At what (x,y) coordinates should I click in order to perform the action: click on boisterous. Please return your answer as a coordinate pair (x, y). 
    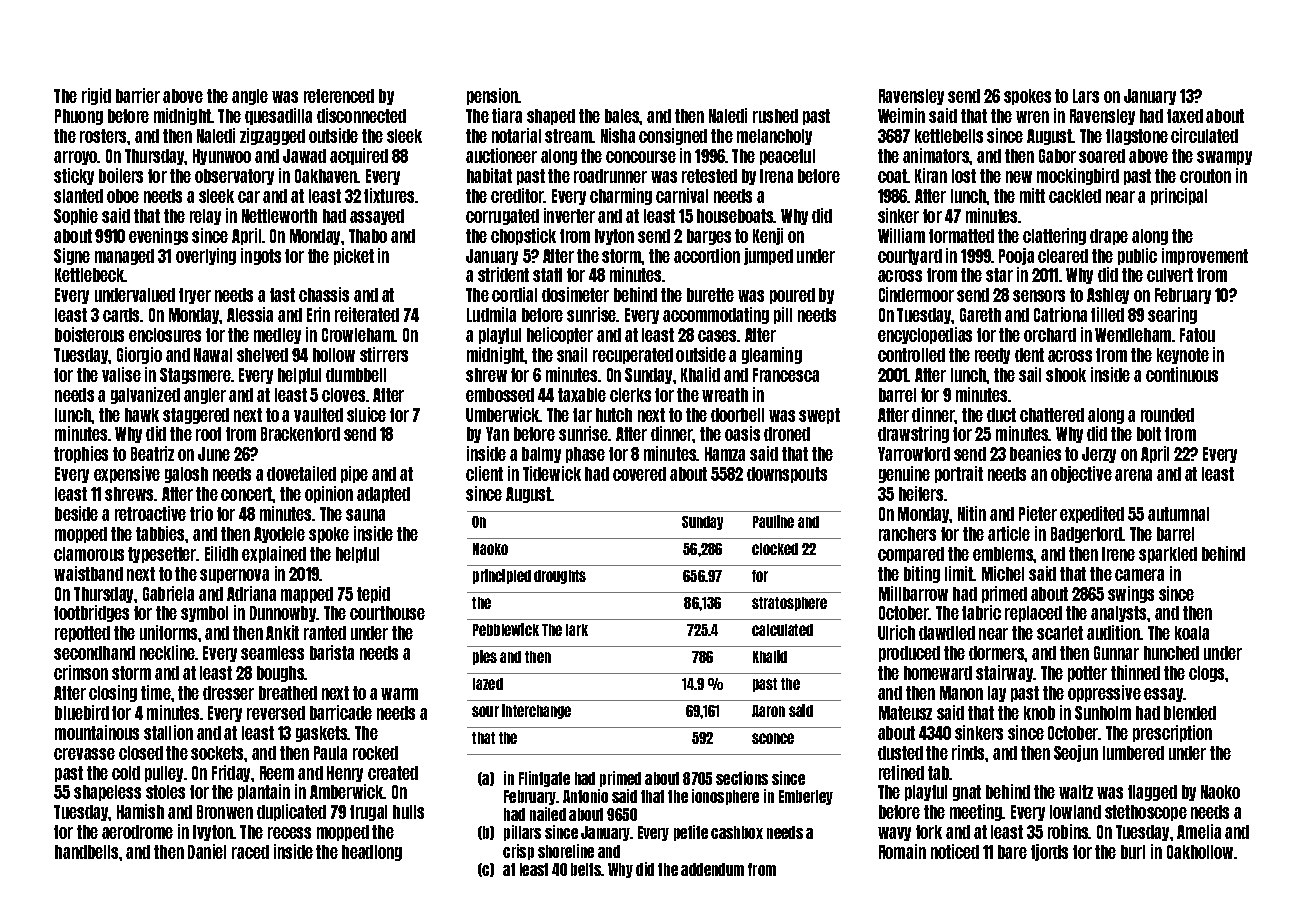
    Looking at the image, I should click on (89, 334).
